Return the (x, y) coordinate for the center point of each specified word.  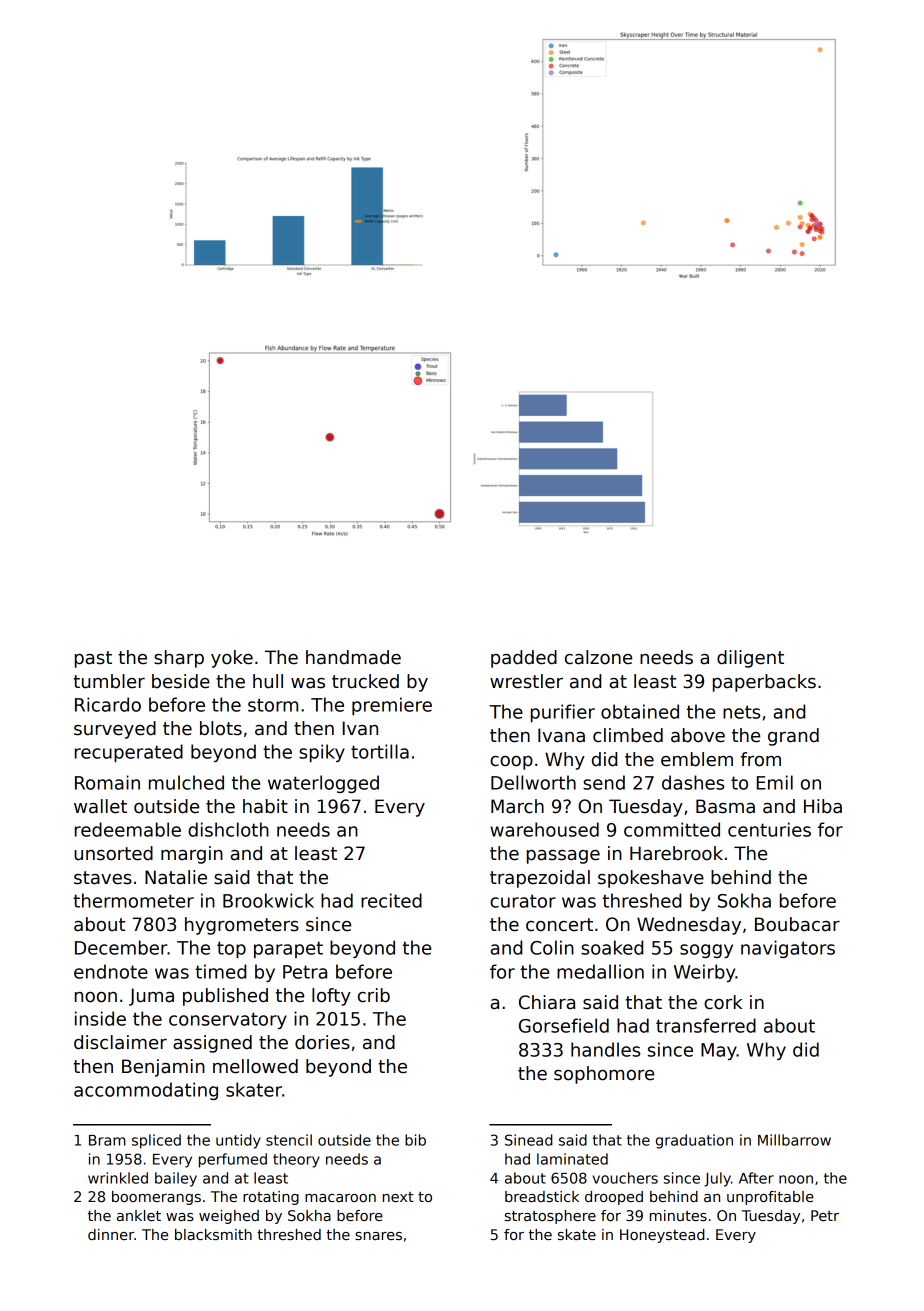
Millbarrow (794, 1140)
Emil (775, 782)
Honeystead (662, 1236)
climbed (628, 735)
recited (391, 900)
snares (378, 1236)
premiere (392, 706)
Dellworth (533, 782)
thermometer (133, 900)
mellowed (255, 1066)
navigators (788, 949)
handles (605, 1049)
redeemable (128, 829)
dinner (111, 1234)
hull (268, 681)
